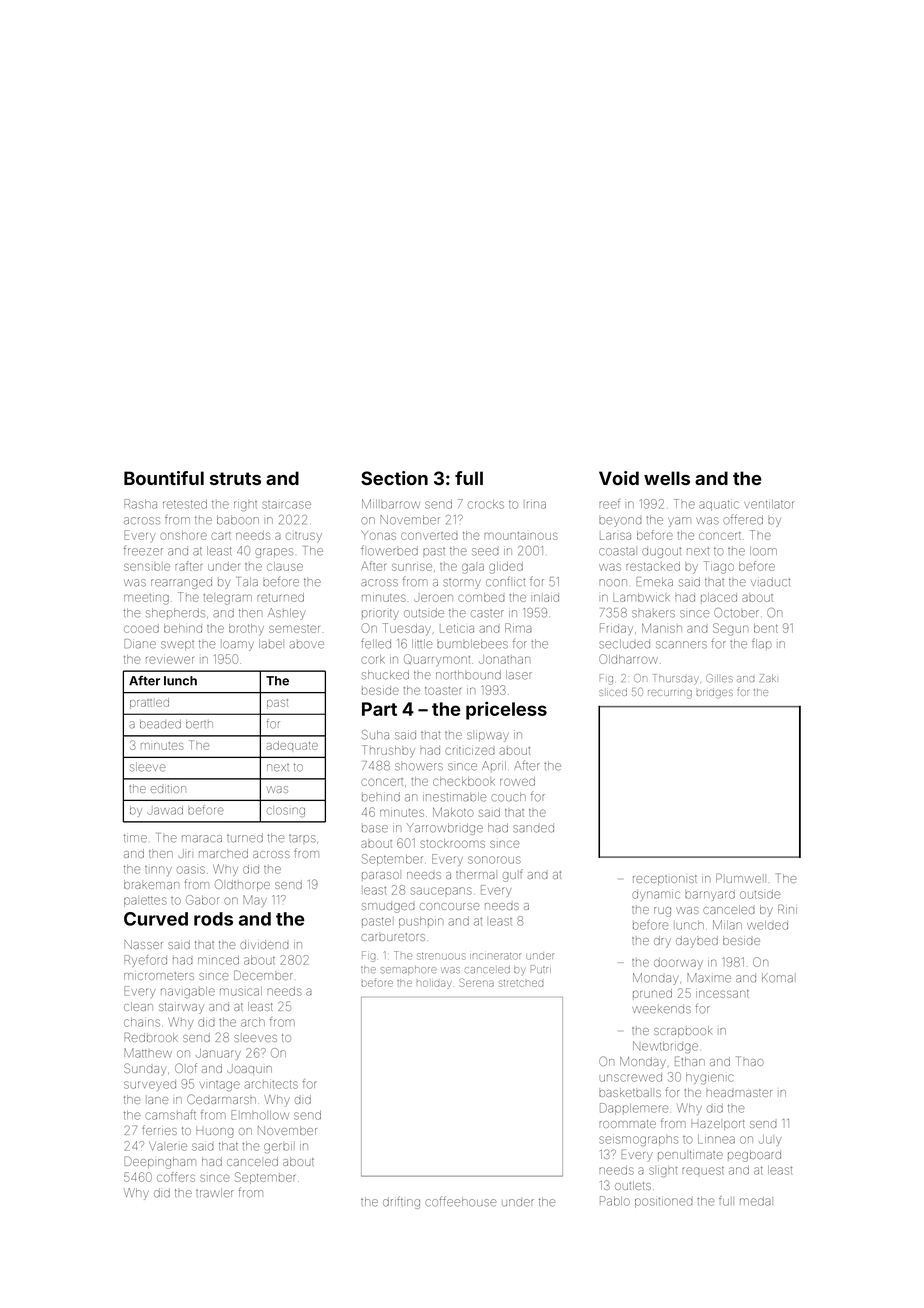 This screenshot has height=1308, width=924. I want to click on wells, so click(667, 478).
